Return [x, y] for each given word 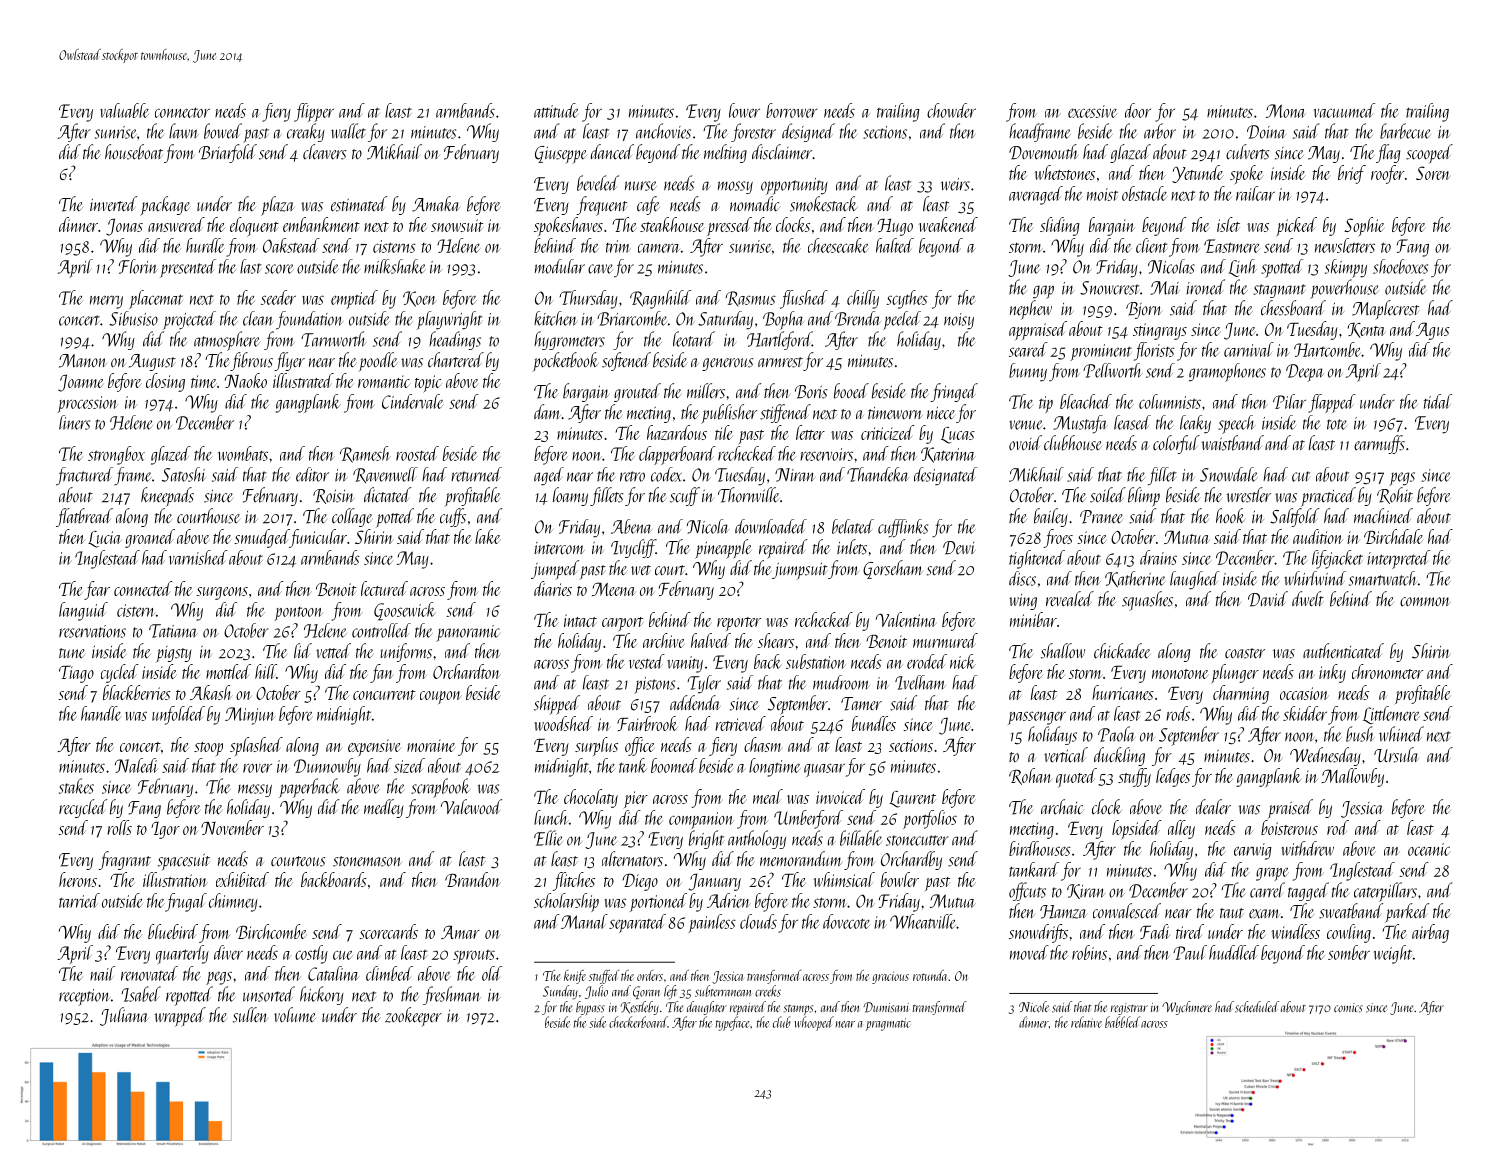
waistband [1232, 443]
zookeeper [413, 1017]
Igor [166, 830]
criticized [887, 432]
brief [1352, 174]
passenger [1037, 718]
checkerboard [638, 1022]
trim [618, 246]
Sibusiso [133, 318]
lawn [184, 131]
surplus [596, 746]
